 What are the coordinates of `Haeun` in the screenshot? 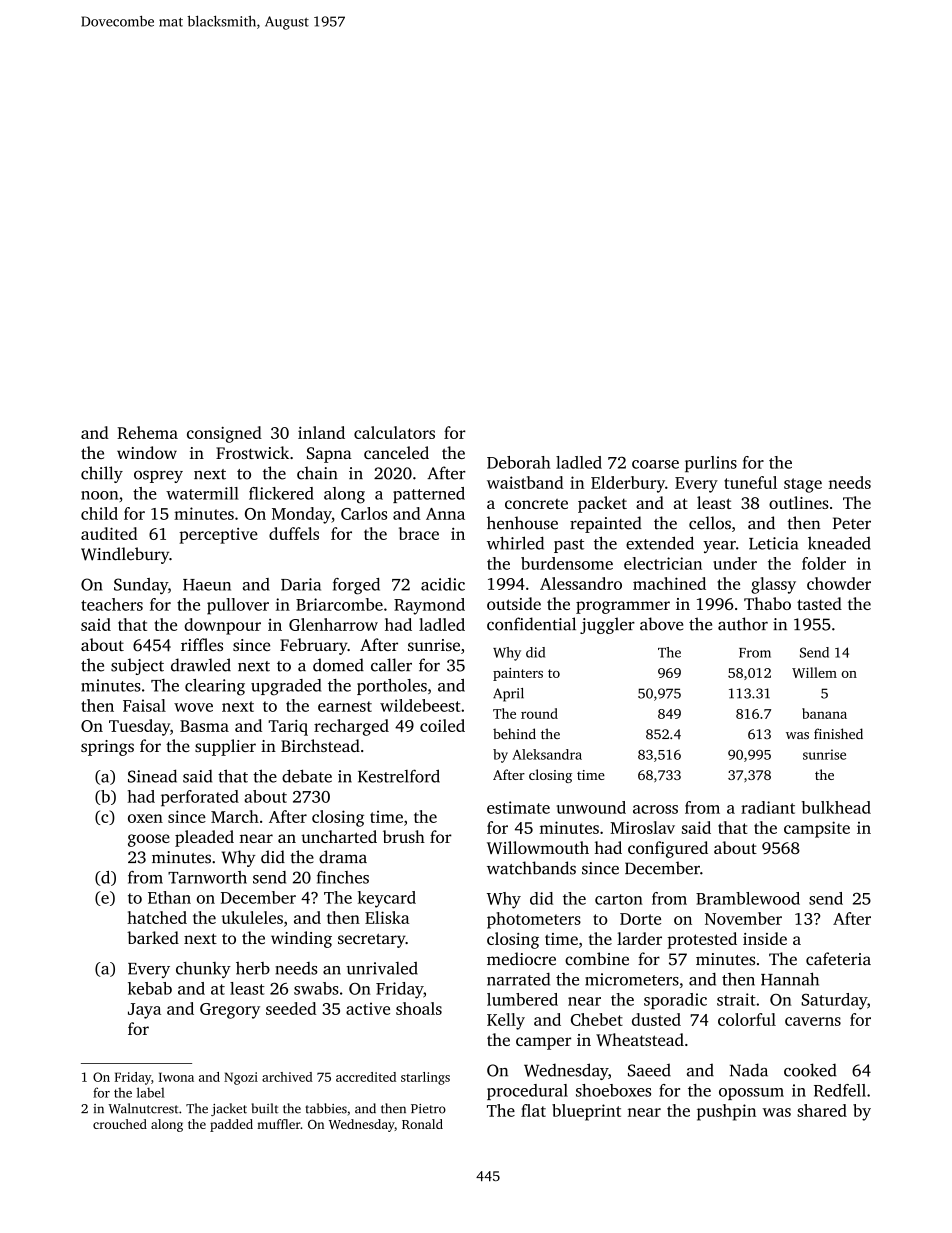 It's located at (207, 585).
